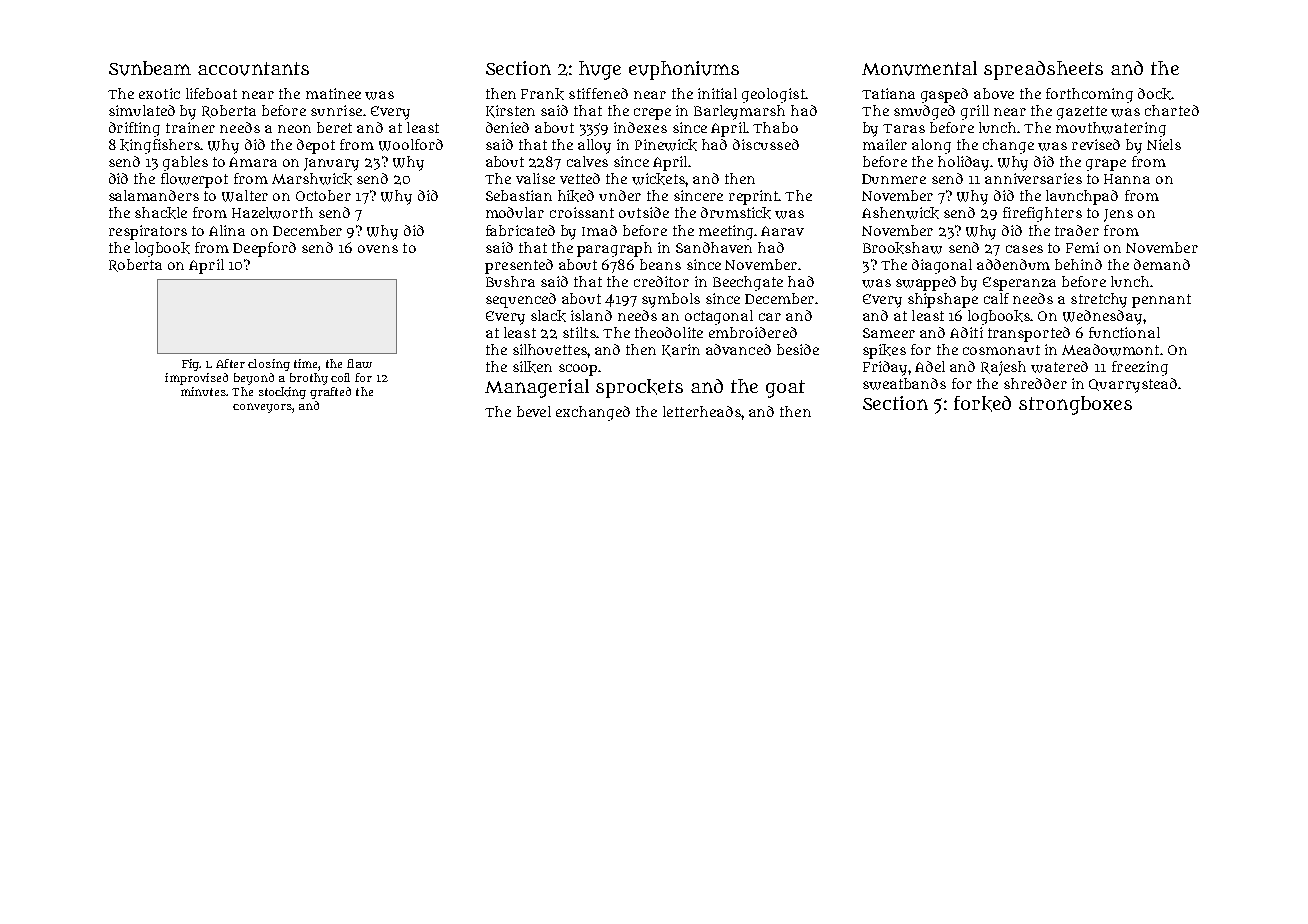 The height and width of the screenshot is (924, 1308). I want to click on calves, so click(587, 161).
